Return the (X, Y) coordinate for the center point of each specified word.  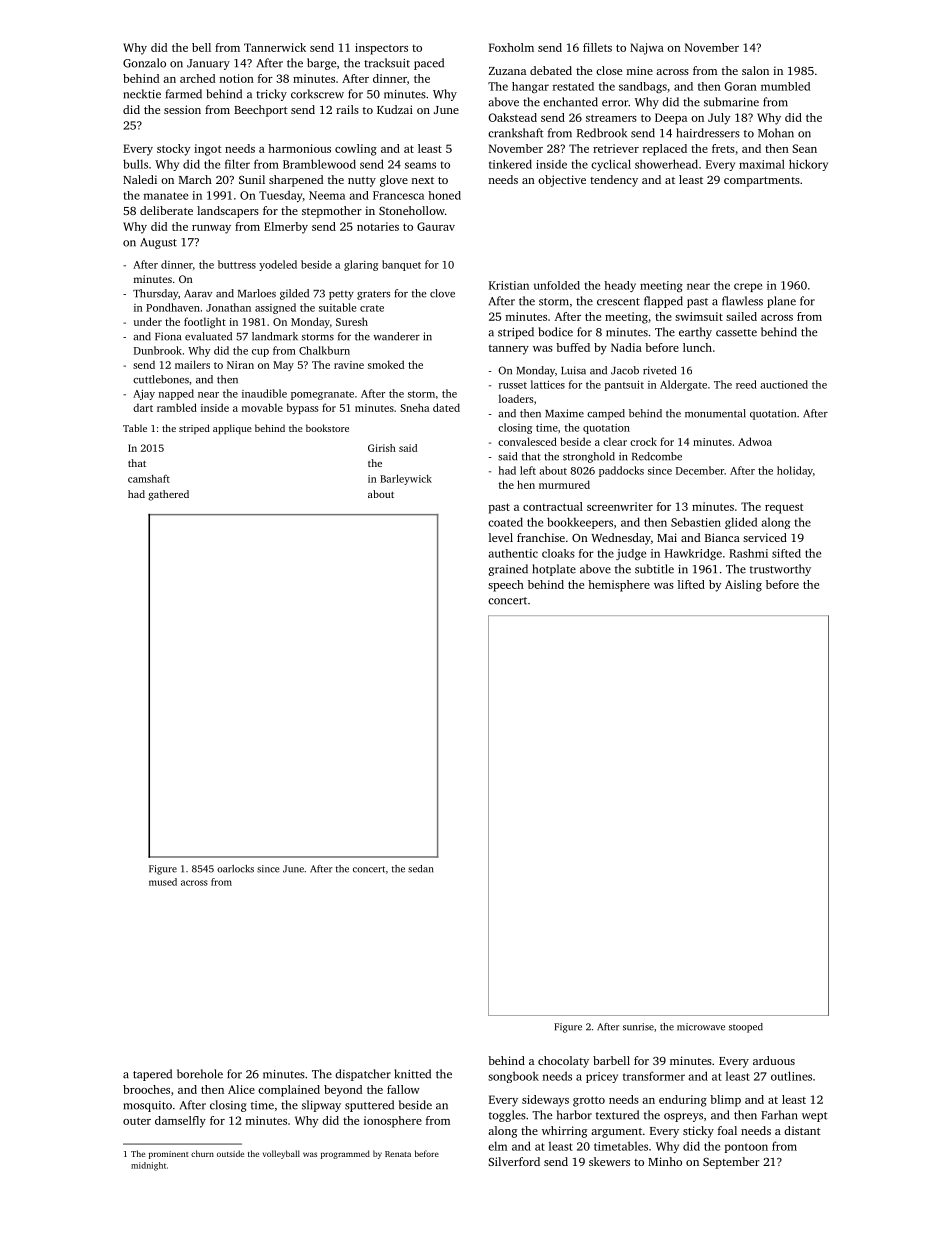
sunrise (638, 1027)
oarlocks (235, 869)
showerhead (666, 164)
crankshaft (515, 133)
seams (420, 165)
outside (230, 1153)
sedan (420, 869)
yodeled (278, 265)
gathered (168, 495)
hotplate (554, 570)
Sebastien (696, 522)
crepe (748, 287)
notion (237, 78)
